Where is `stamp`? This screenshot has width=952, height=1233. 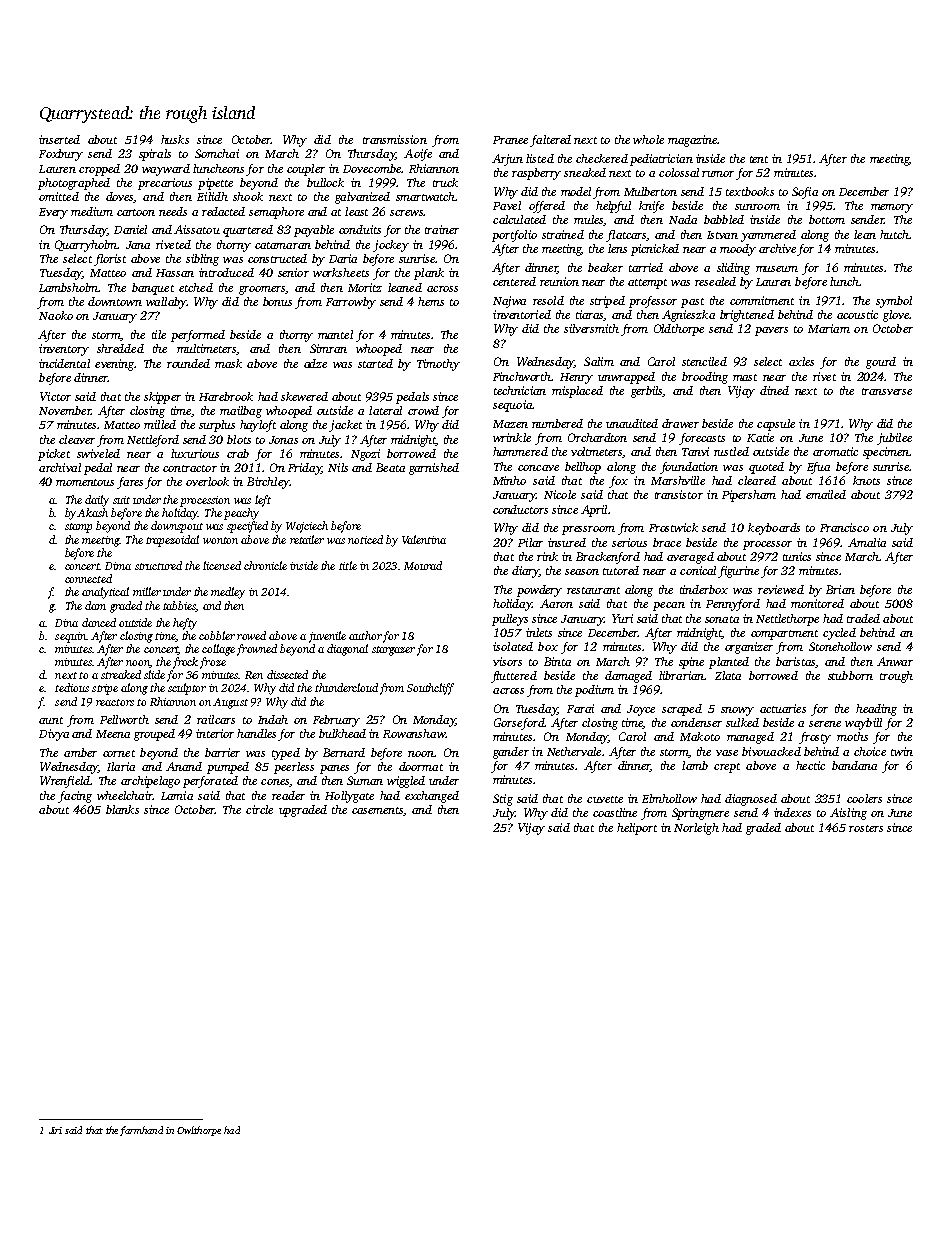 stamp is located at coordinates (78, 528).
